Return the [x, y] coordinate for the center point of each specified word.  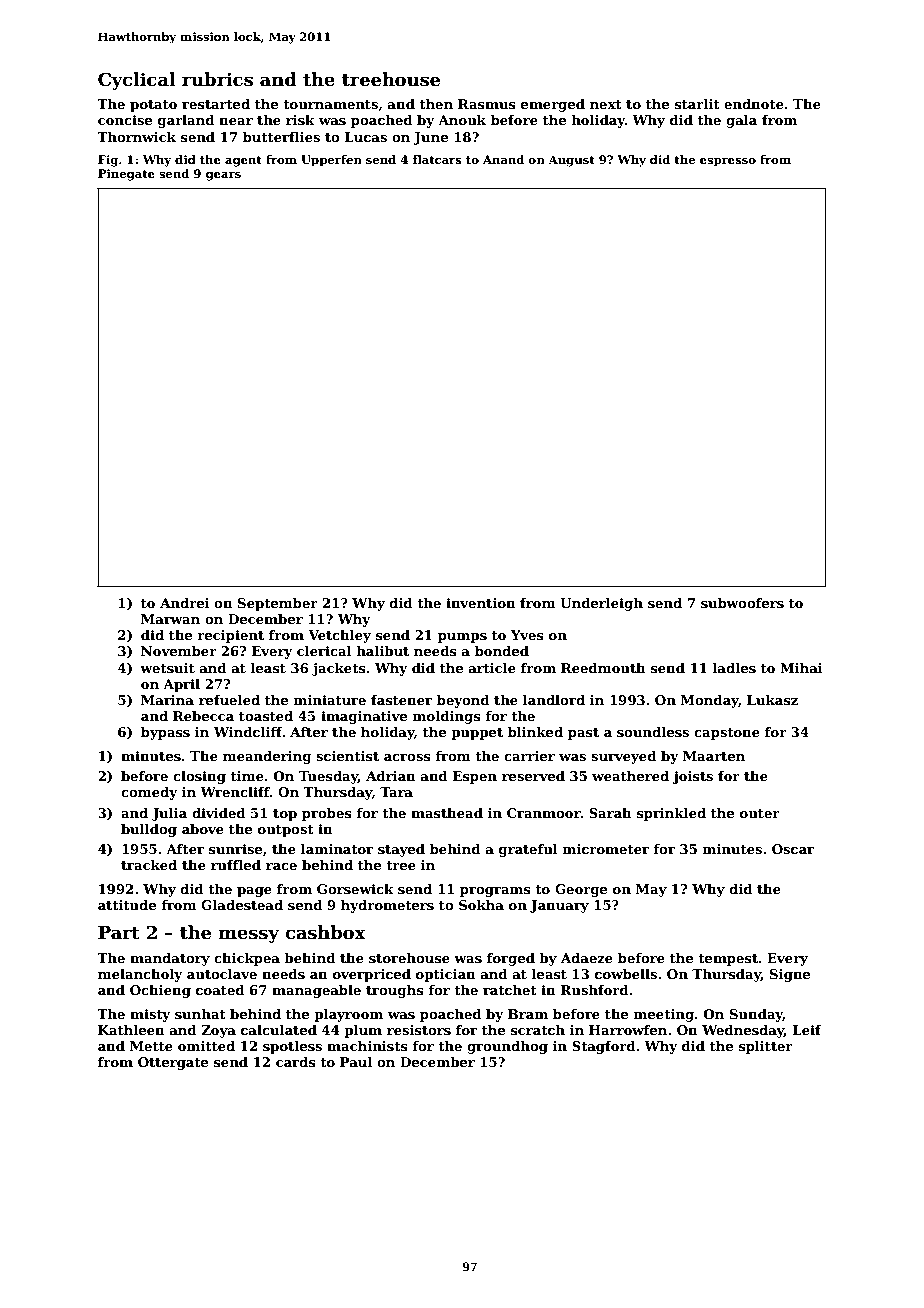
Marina [167, 700]
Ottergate [173, 1063]
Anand [503, 159]
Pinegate [126, 175]
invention [481, 603]
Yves [527, 635]
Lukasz [772, 700]
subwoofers [742, 603]
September [278, 604]
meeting [664, 1015]
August [571, 161]
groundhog [507, 1047]
